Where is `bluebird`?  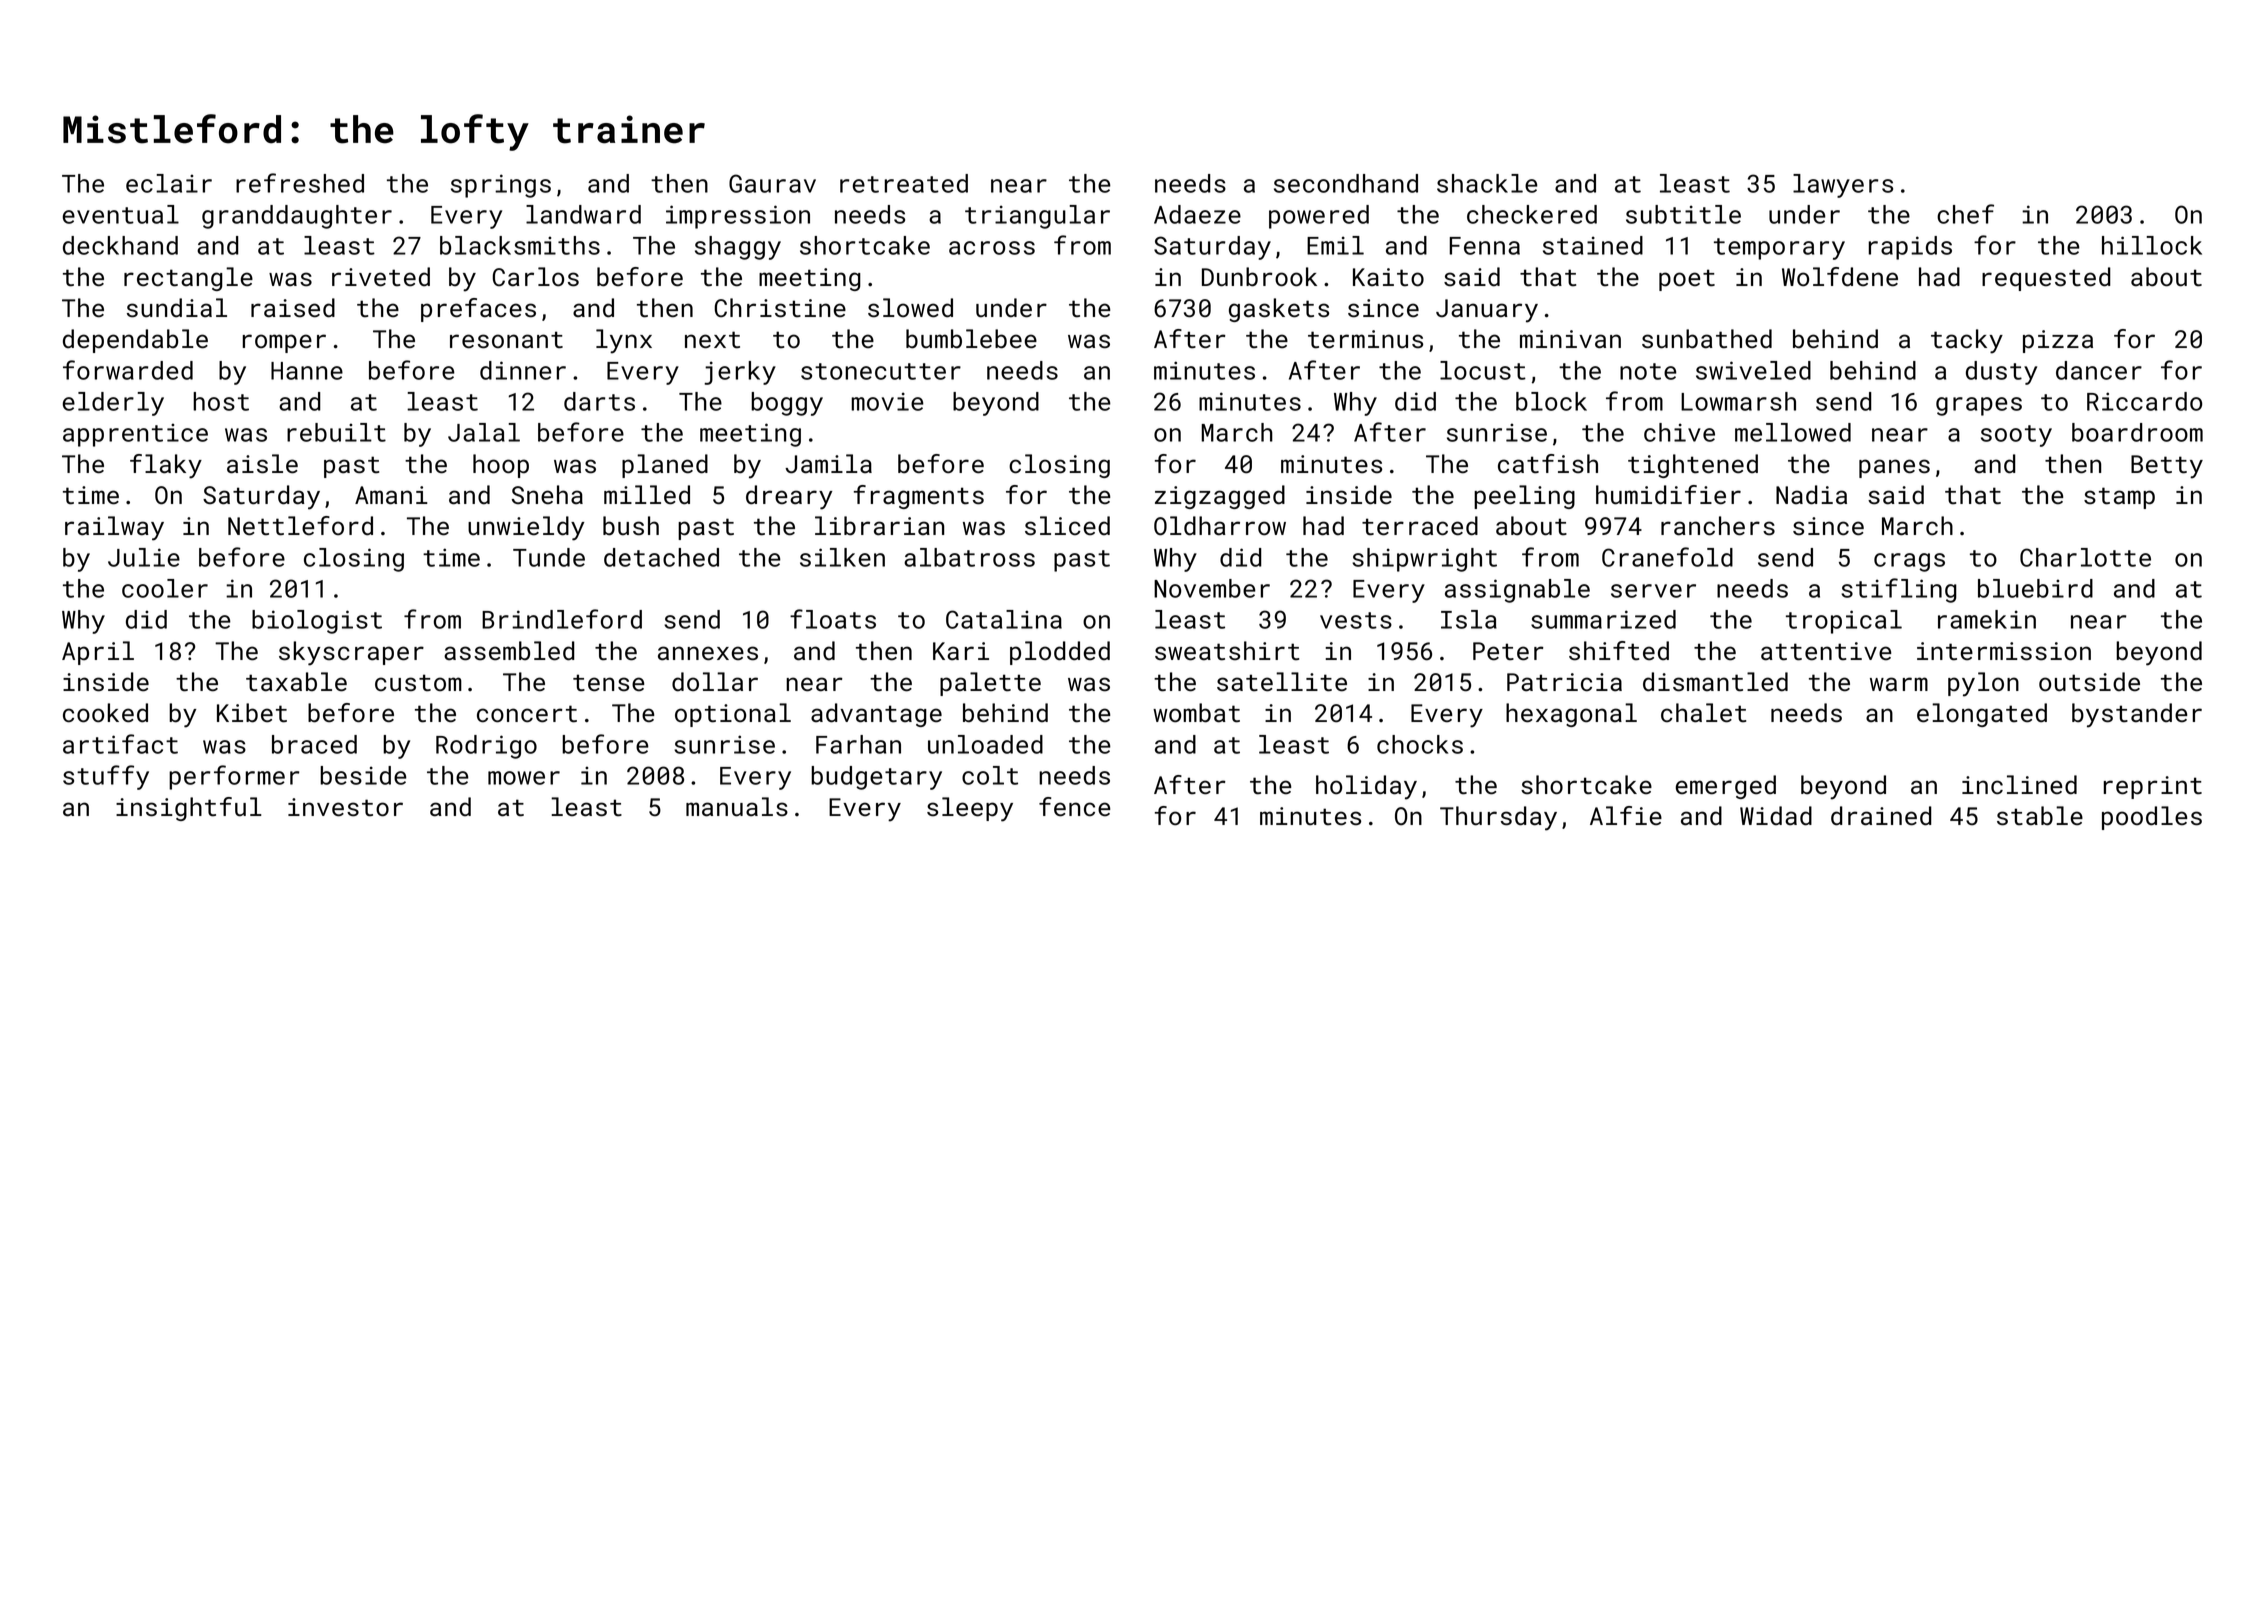 bluebird is located at coordinates (2035, 588).
